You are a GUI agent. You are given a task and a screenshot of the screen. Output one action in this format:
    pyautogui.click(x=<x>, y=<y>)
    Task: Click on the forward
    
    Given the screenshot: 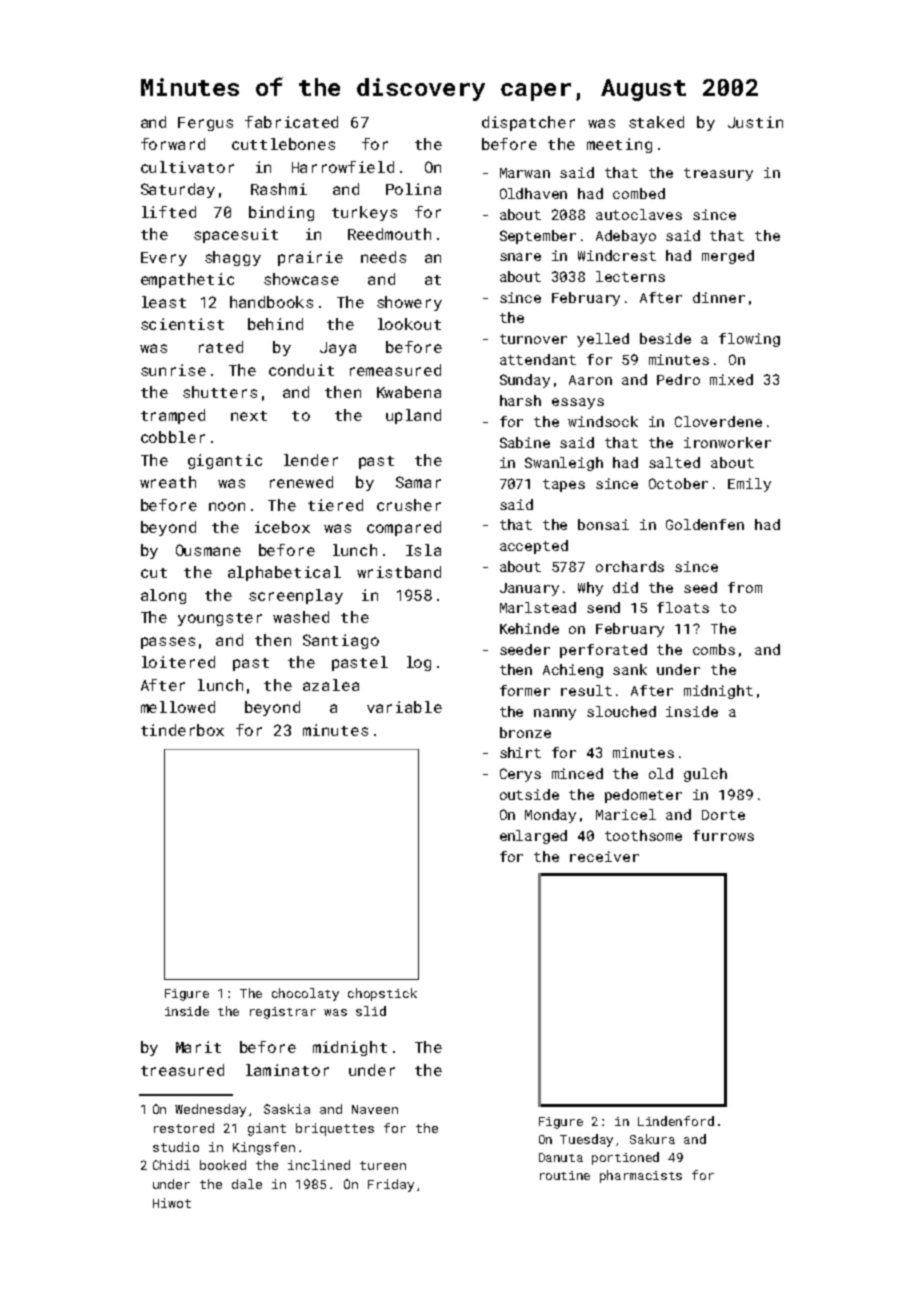 What is the action you would take?
    pyautogui.click(x=173, y=144)
